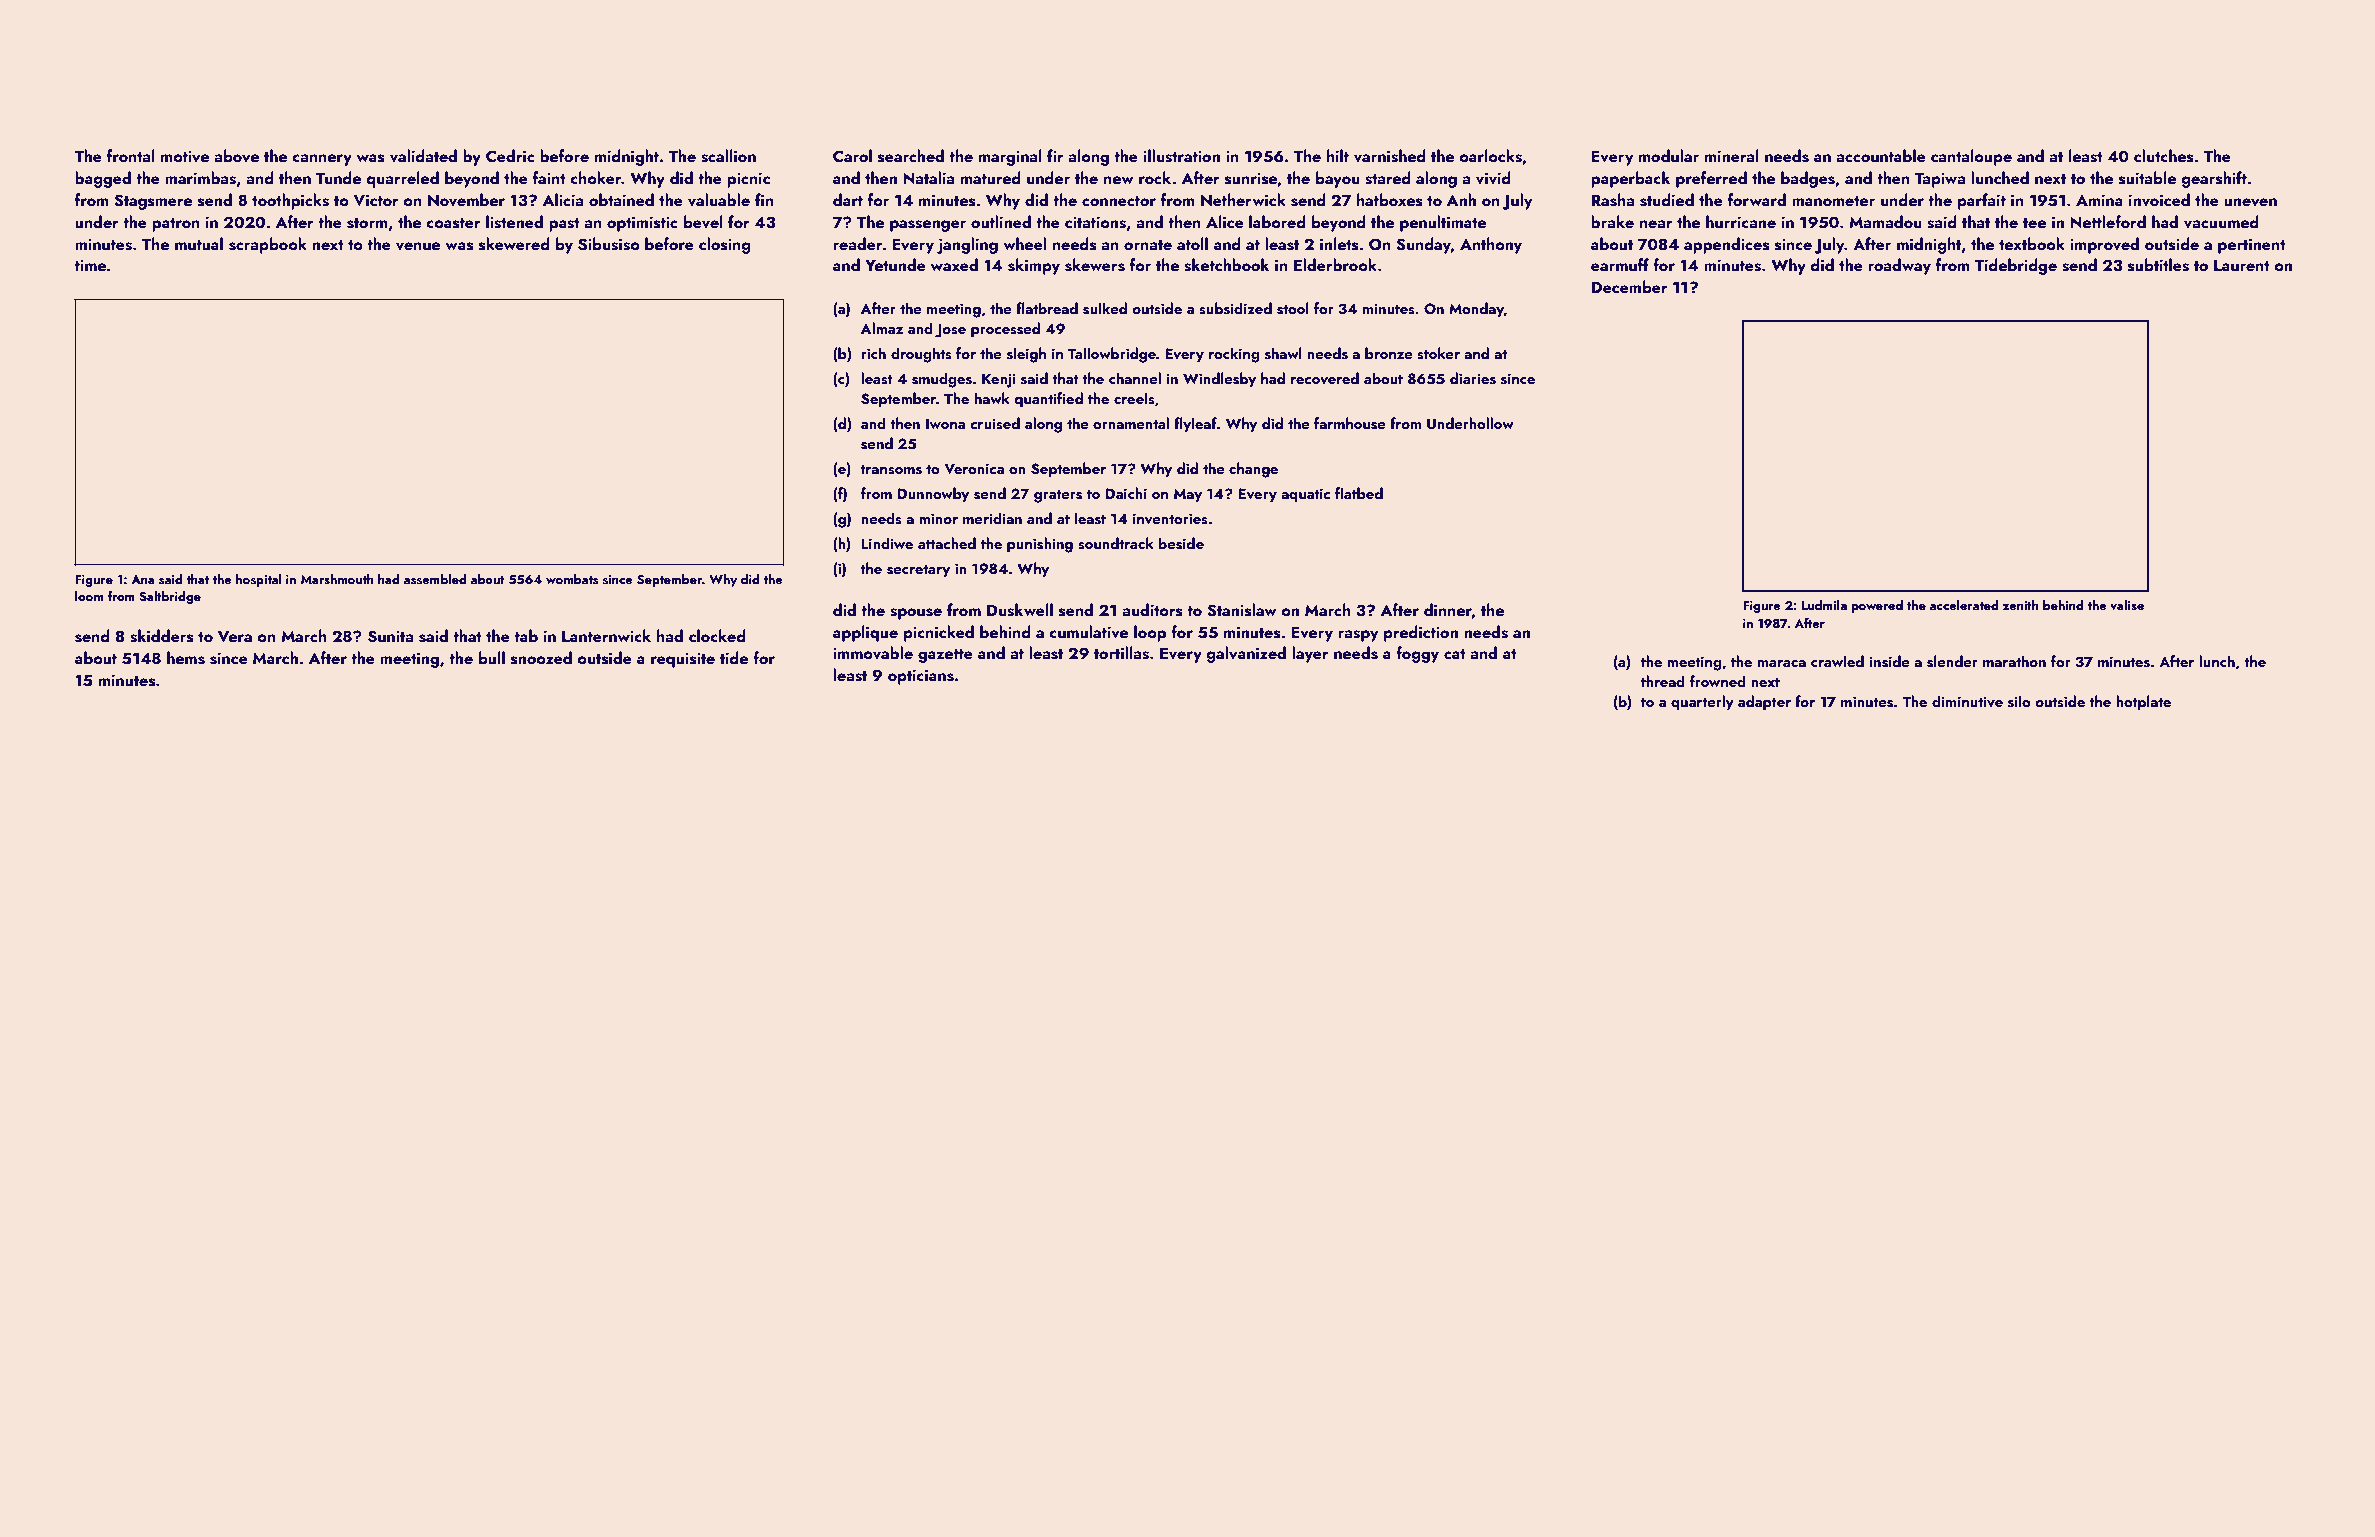 The height and width of the screenshot is (1537, 2375). What do you see at coordinates (1359, 493) in the screenshot?
I see `flatbed` at bounding box center [1359, 493].
